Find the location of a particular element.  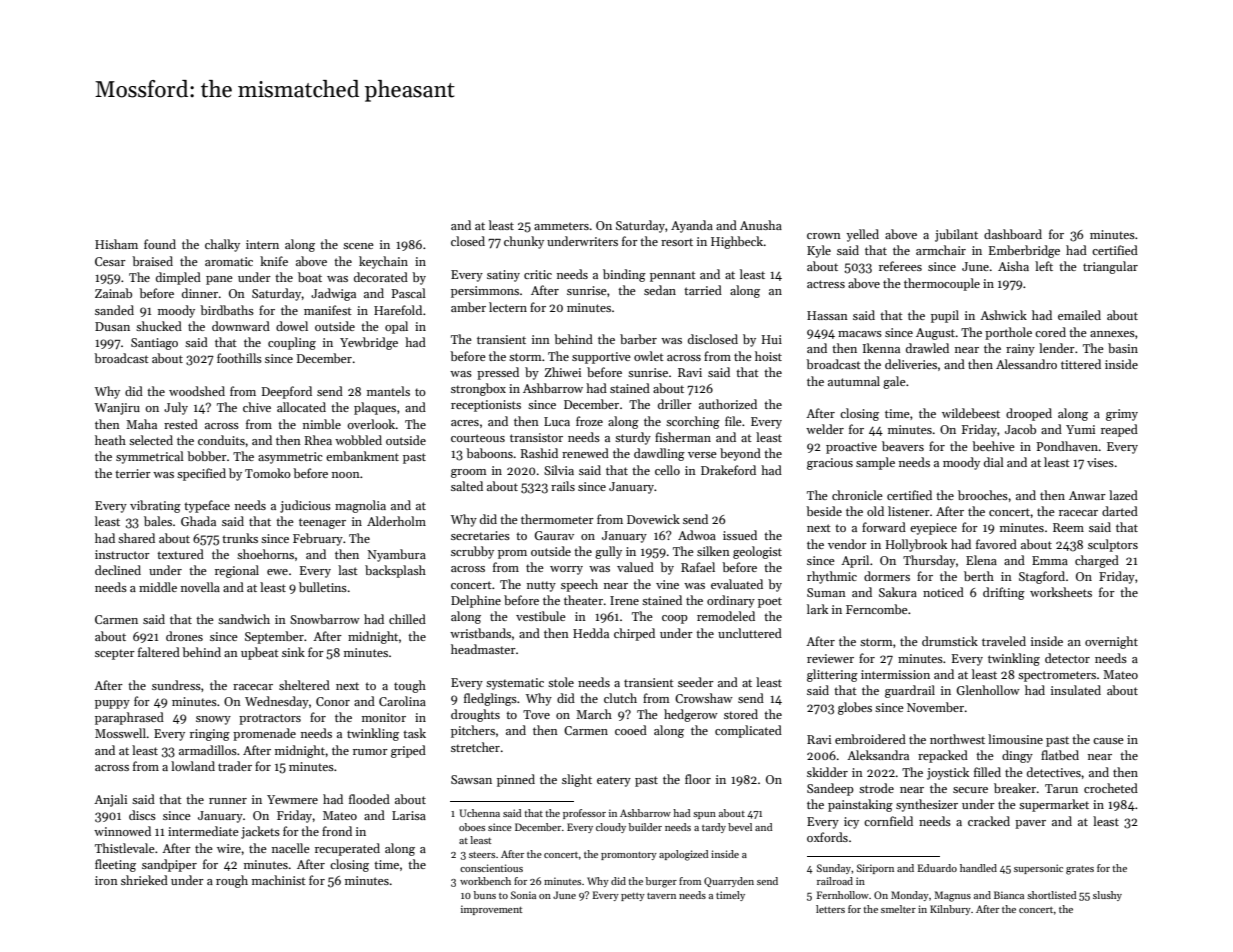

iron is located at coordinates (106, 880).
